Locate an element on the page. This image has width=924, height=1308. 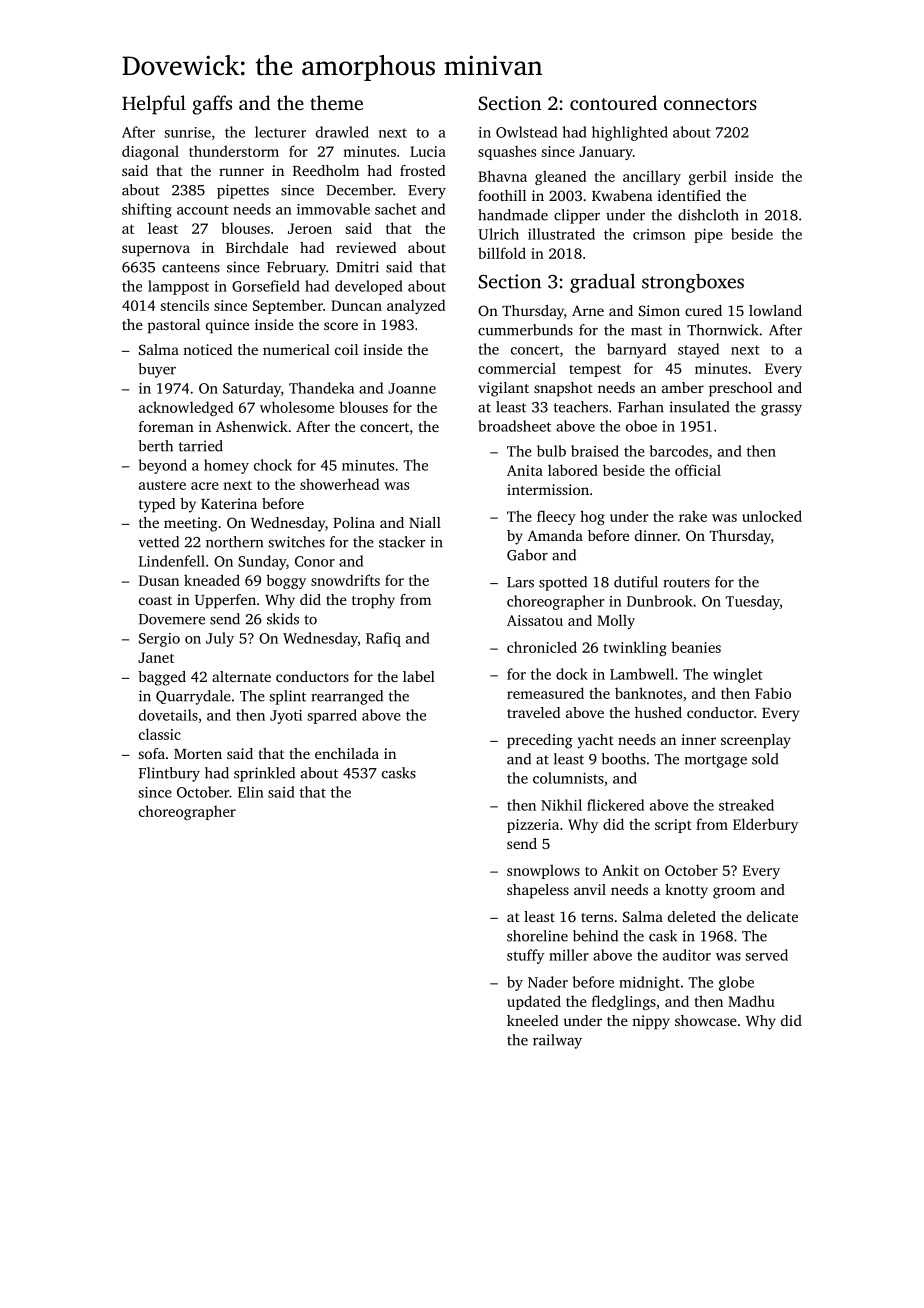
rake is located at coordinates (693, 516).
